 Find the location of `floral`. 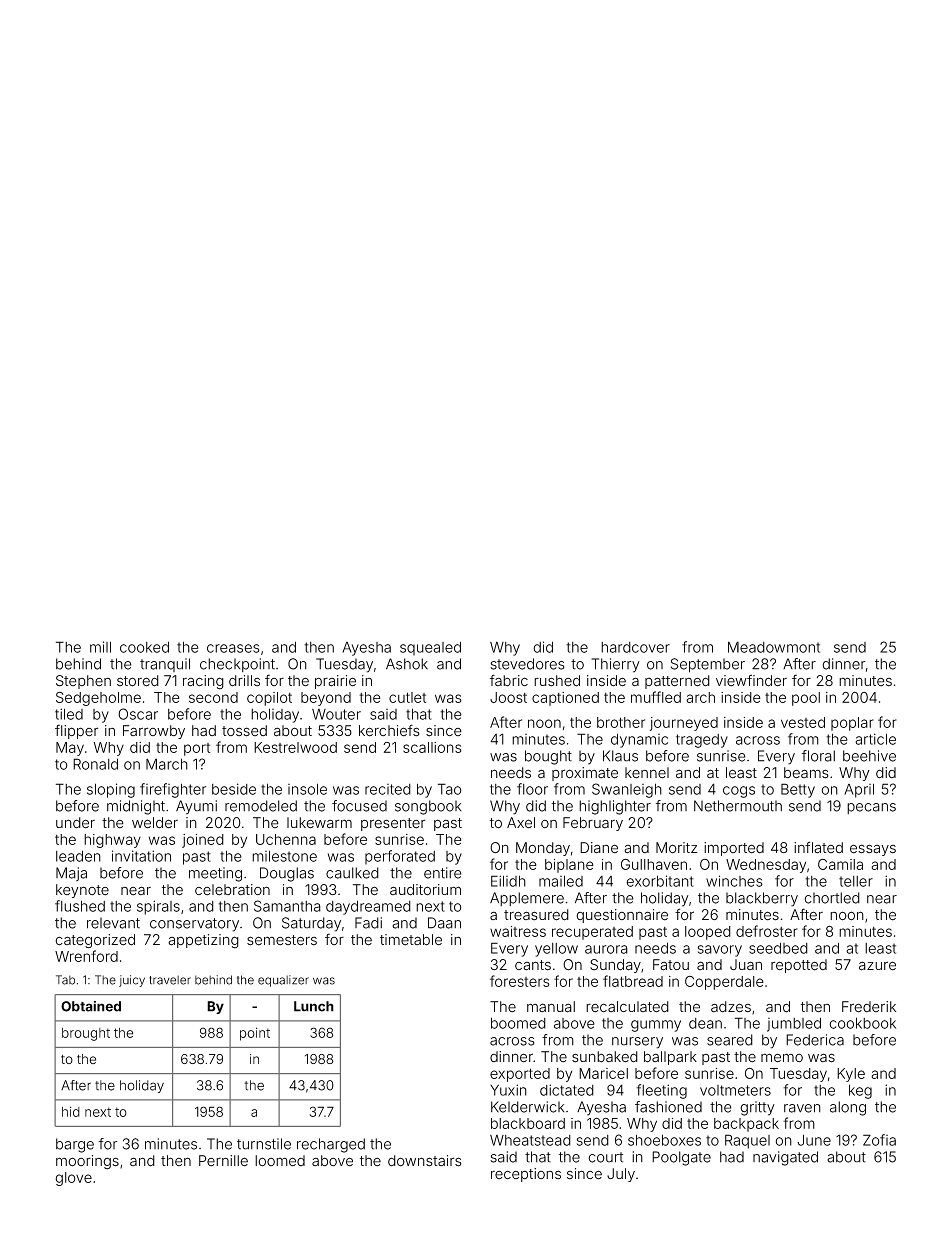

floral is located at coordinates (818, 756).
